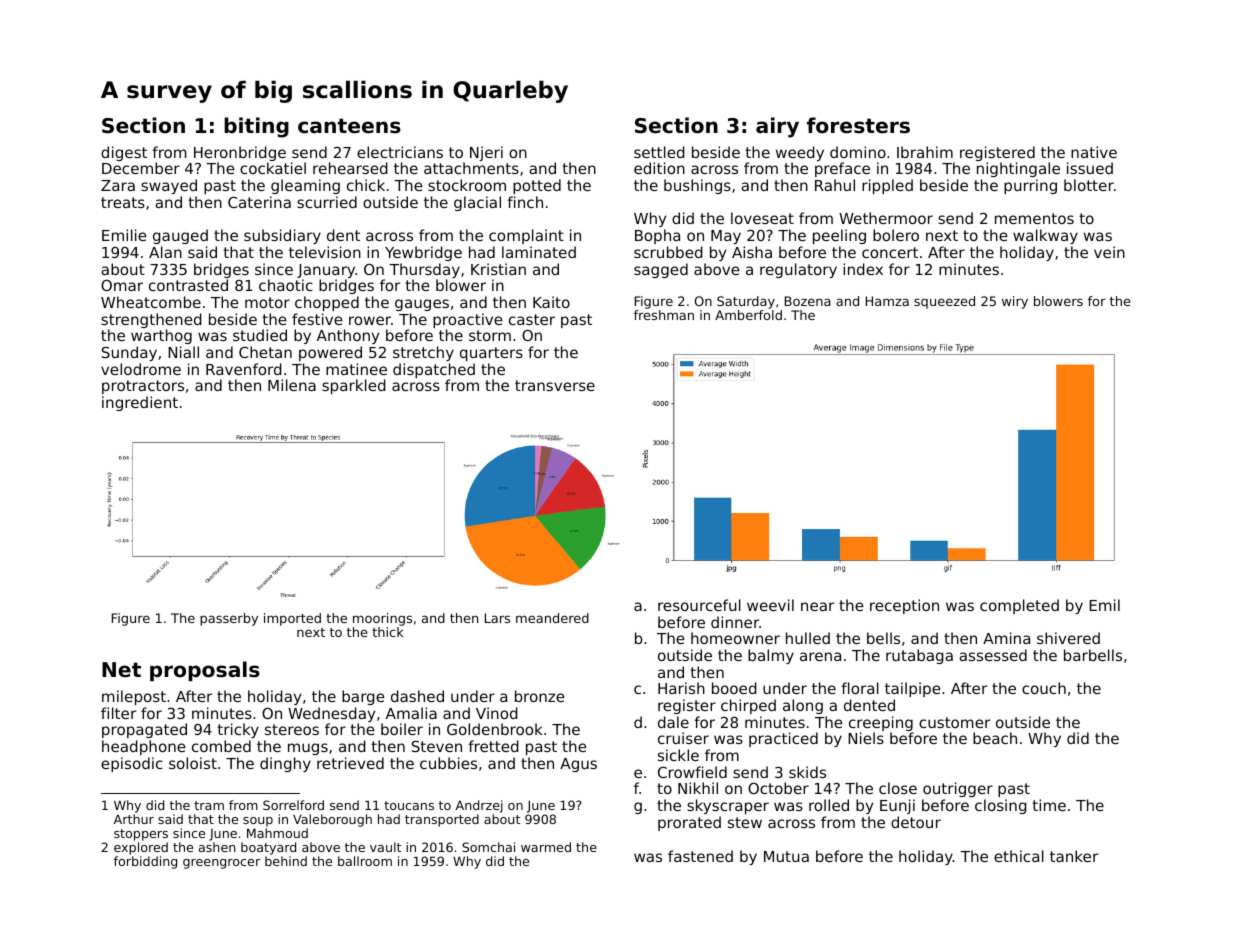 This image has height=952, width=1233. What do you see at coordinates (555, 385) in the image?
I see `transverse` at bounding box center [555, 385].
